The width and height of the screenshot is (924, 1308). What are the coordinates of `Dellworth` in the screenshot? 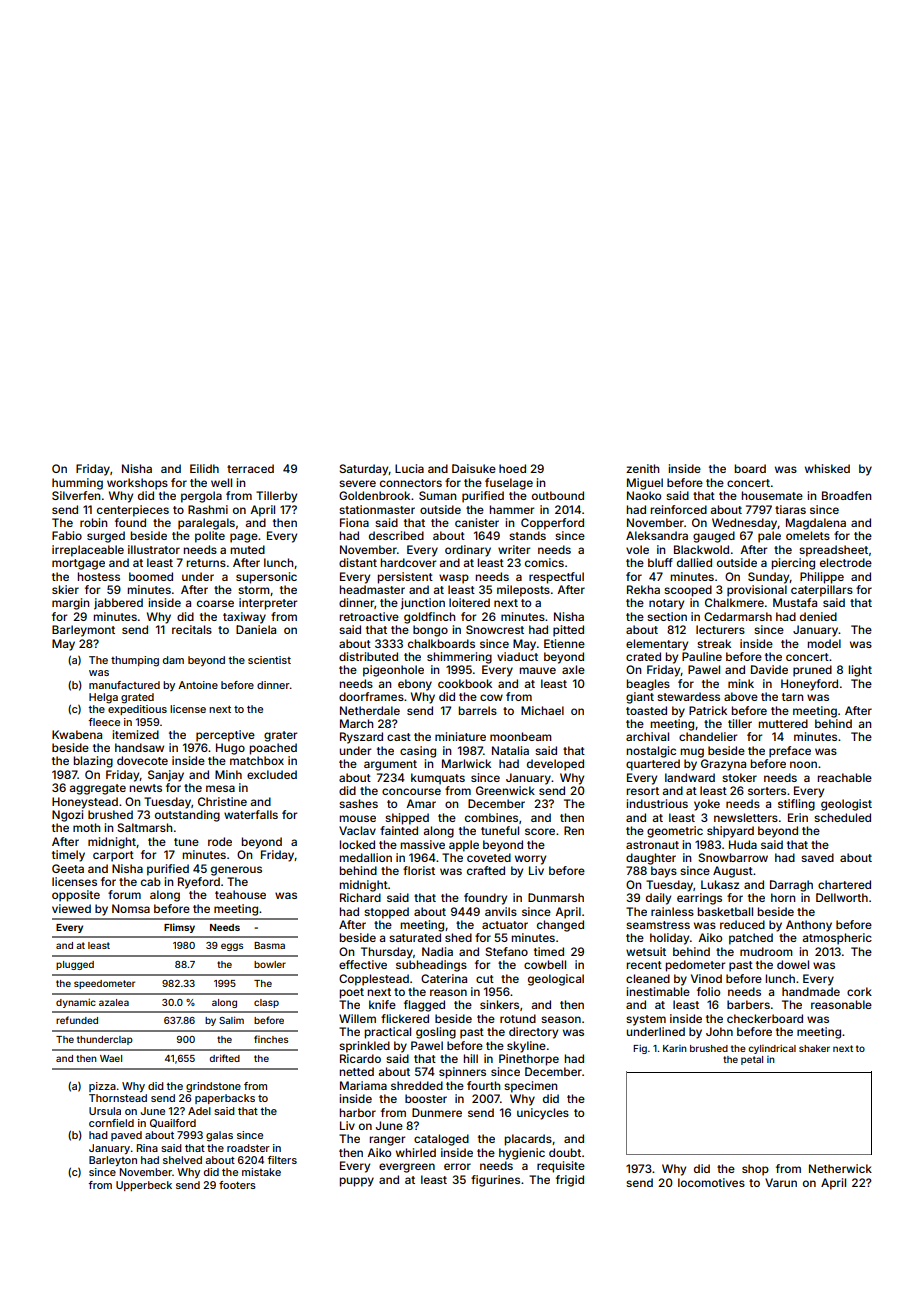 It's located at (842, 897).
